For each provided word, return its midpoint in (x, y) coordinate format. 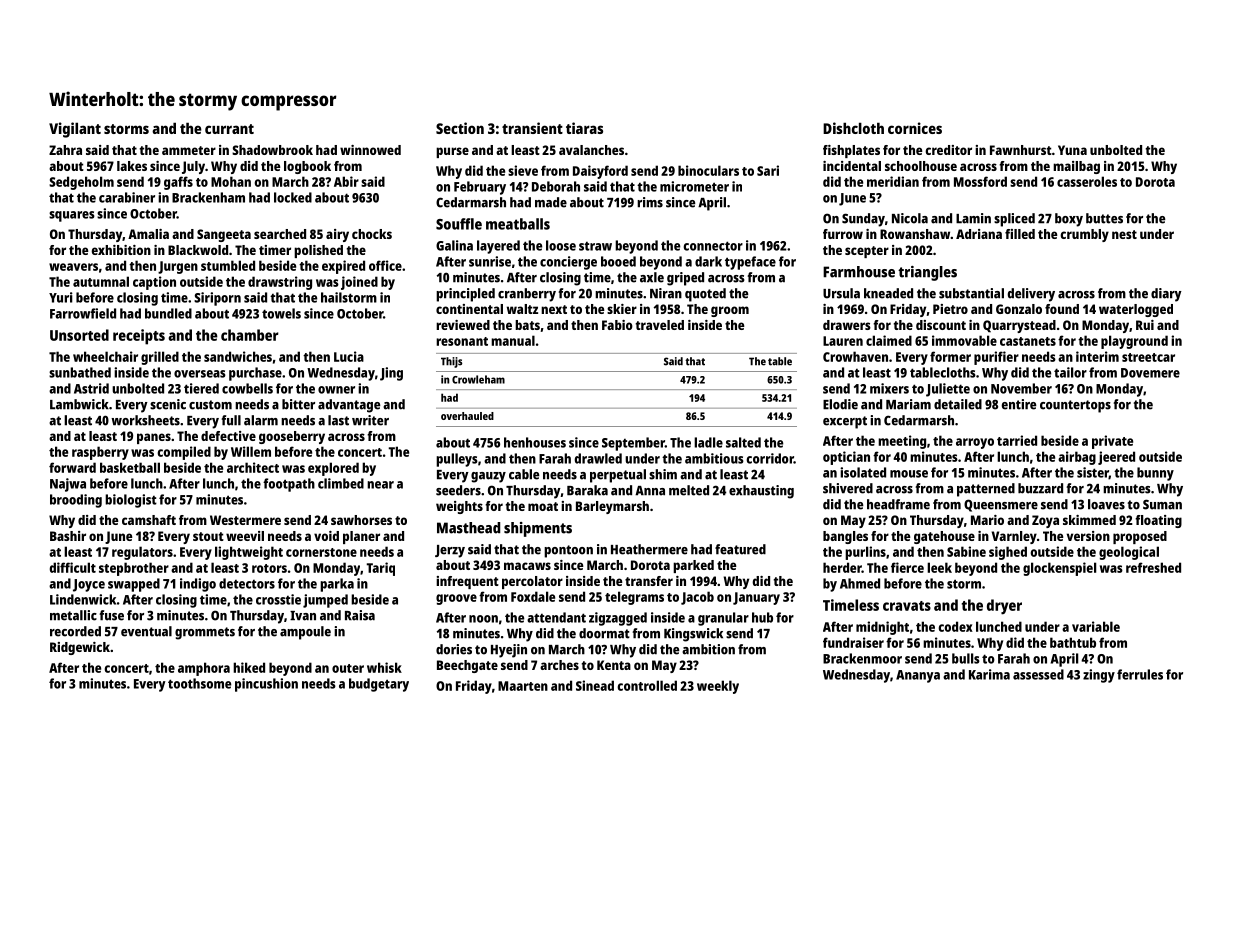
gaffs (178, 183)
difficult (73, 567)
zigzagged (618, 619)
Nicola (910, 218)
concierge (568, 263)
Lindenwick (83, 599)
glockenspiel (1059, 569)
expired (343, 267)
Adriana (979, 234)
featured (740, 549)
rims (650, 202)
